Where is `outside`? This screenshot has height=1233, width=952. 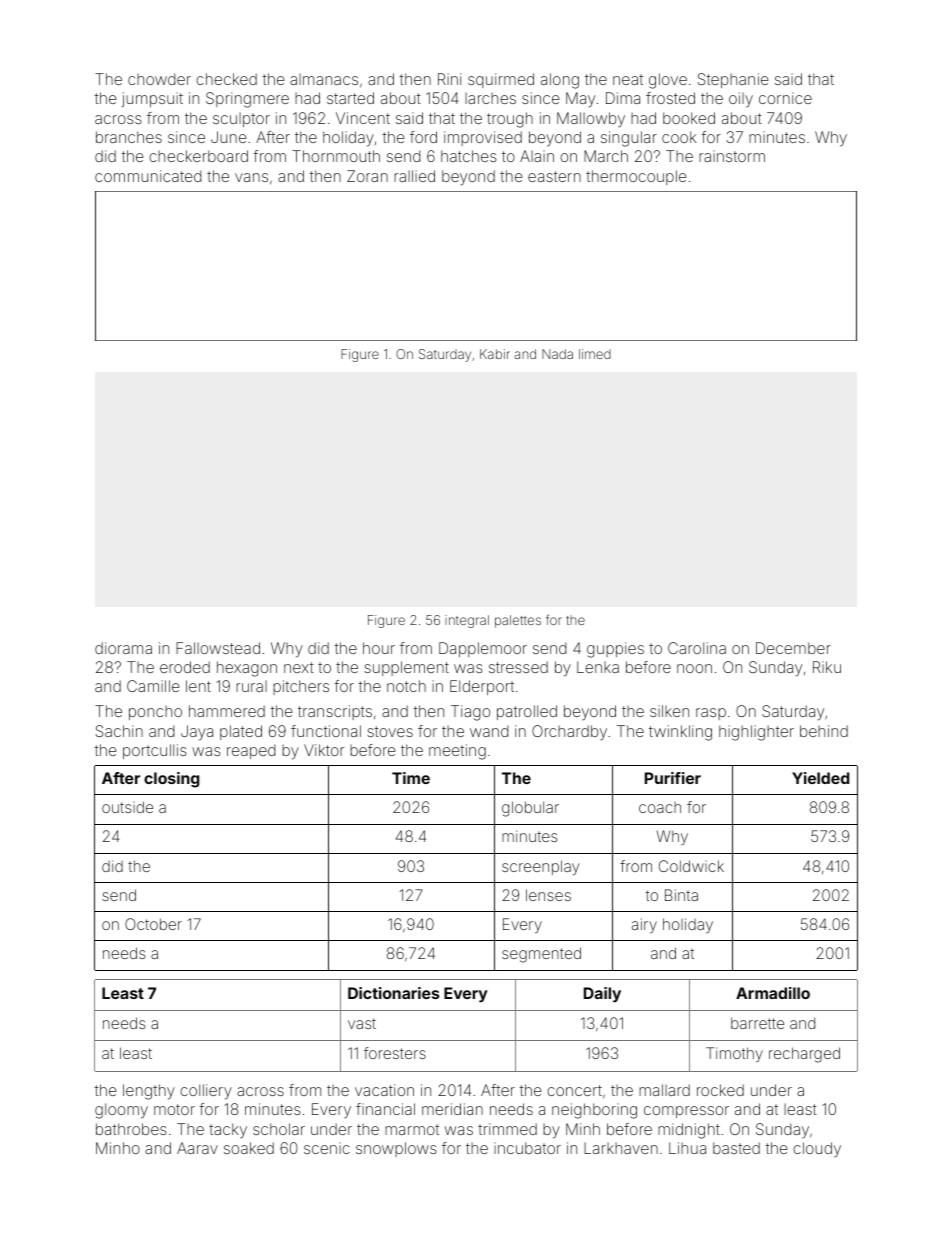
outside is located at coordinates (127, 807).
